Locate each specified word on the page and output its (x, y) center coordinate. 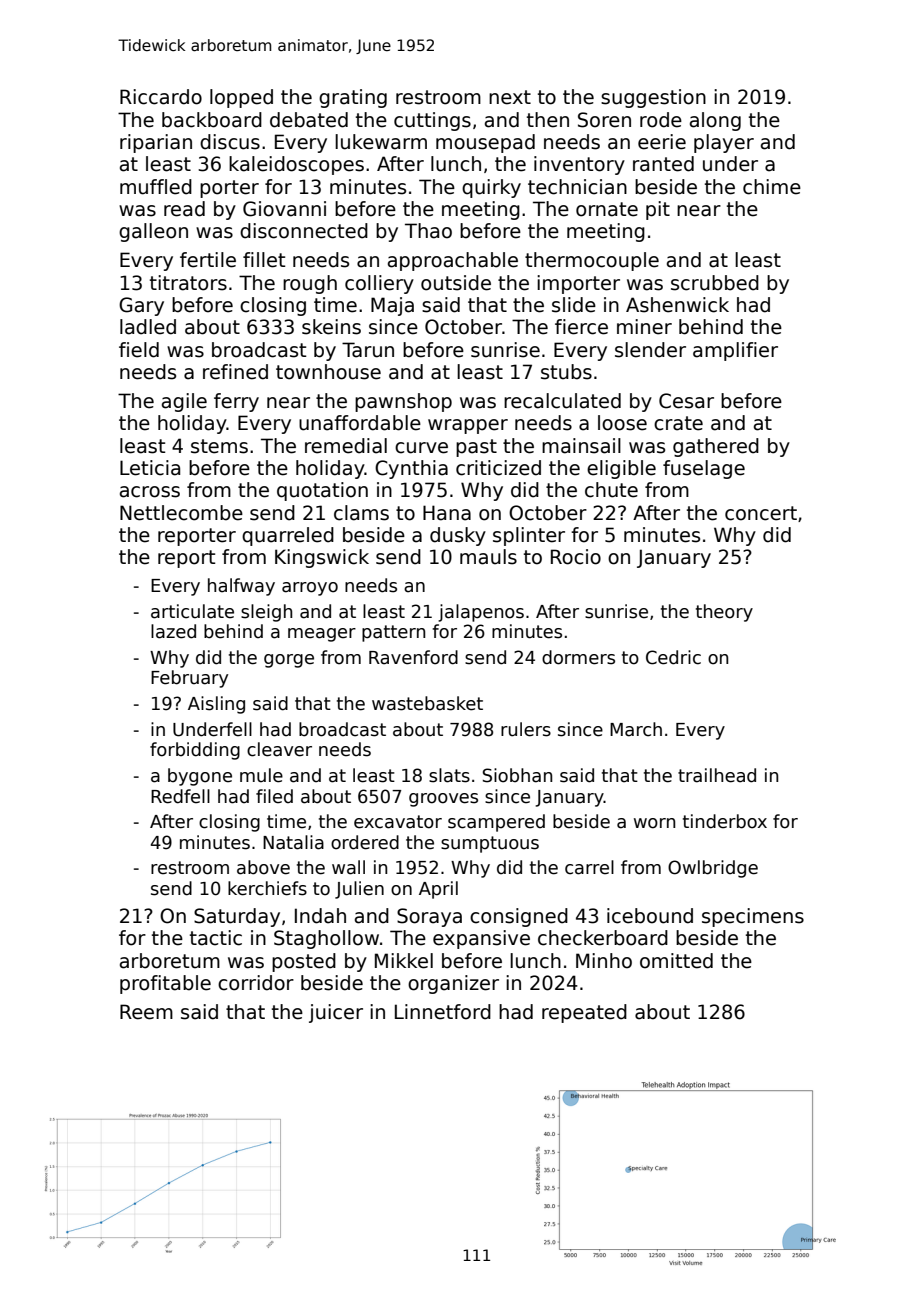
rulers (526, 729)
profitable (165, 984)
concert (761, 513)
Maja (392, 306)
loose (622, 423)
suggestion (653, 98)
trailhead (717, 775)
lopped (241, 98)
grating (353, 98)
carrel (589, 867)
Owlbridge (713, 869)
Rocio (576, 557)
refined (235, 372)
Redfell (180, 796)
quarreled (288, 536)
